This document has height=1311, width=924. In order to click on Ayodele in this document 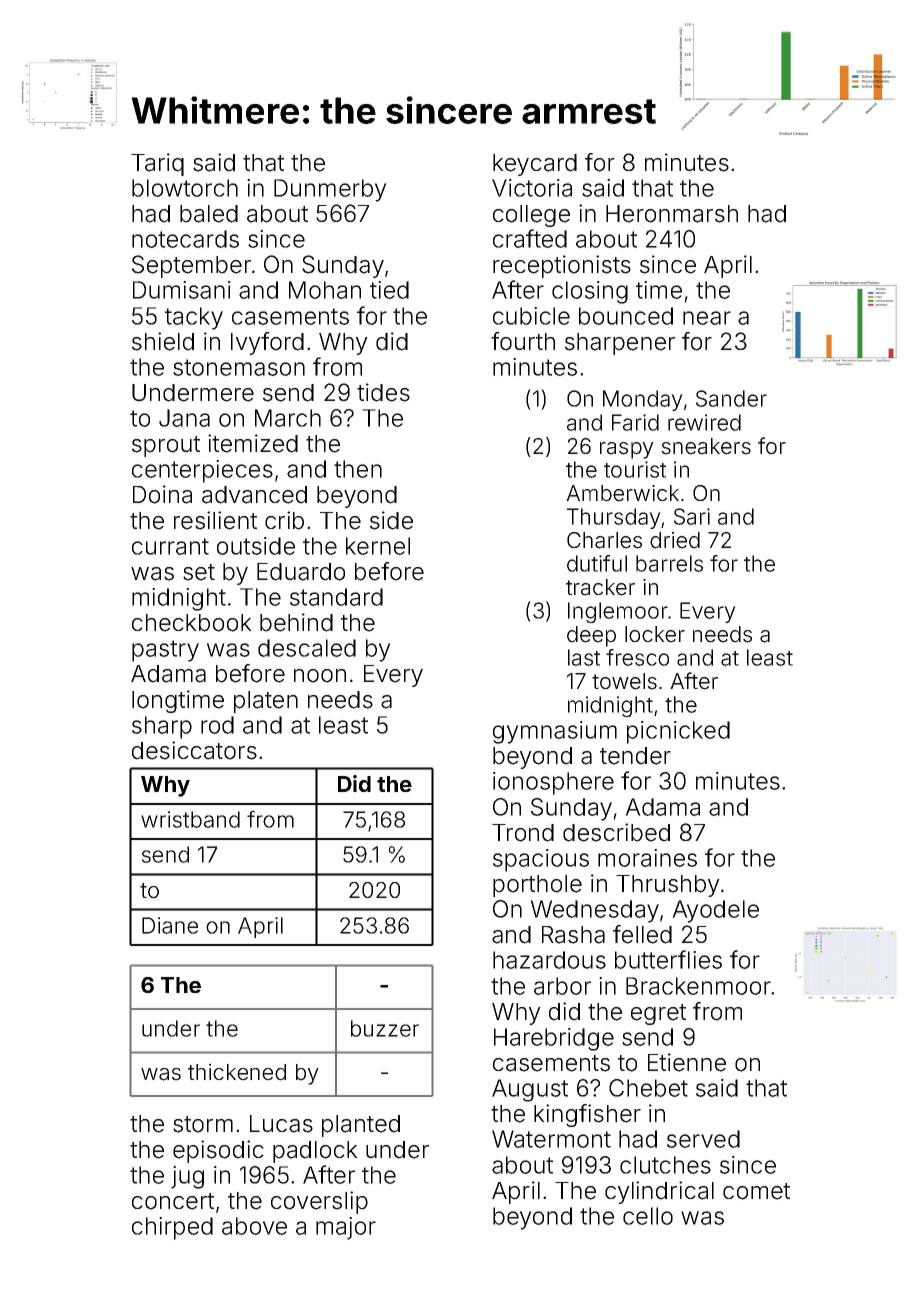, I will do `click(715, 911)`.
